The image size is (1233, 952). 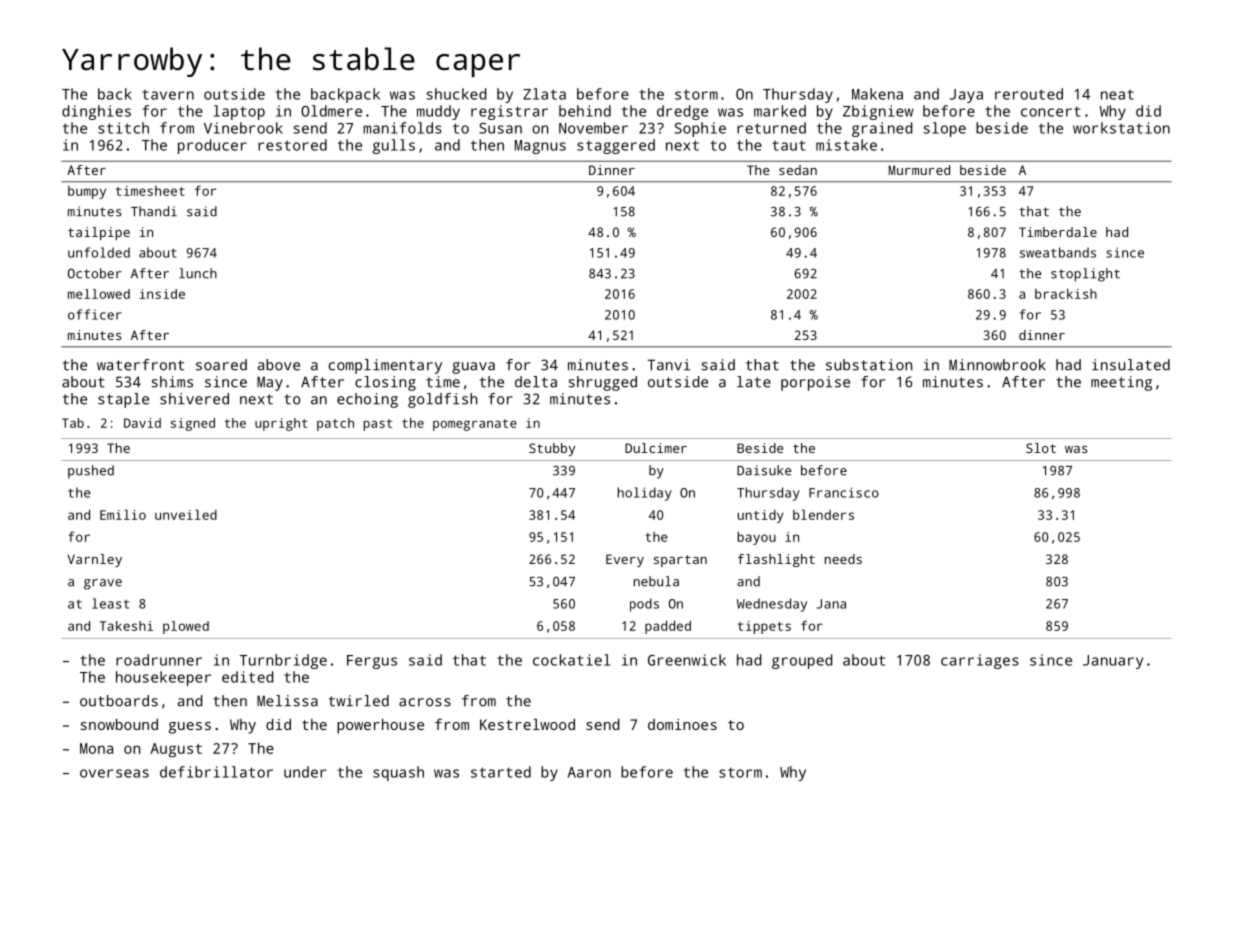 What do you see at coordinates (1058, 252) in the screenshot?
I see `sweatbands` at bounding box center [1058, 252].
